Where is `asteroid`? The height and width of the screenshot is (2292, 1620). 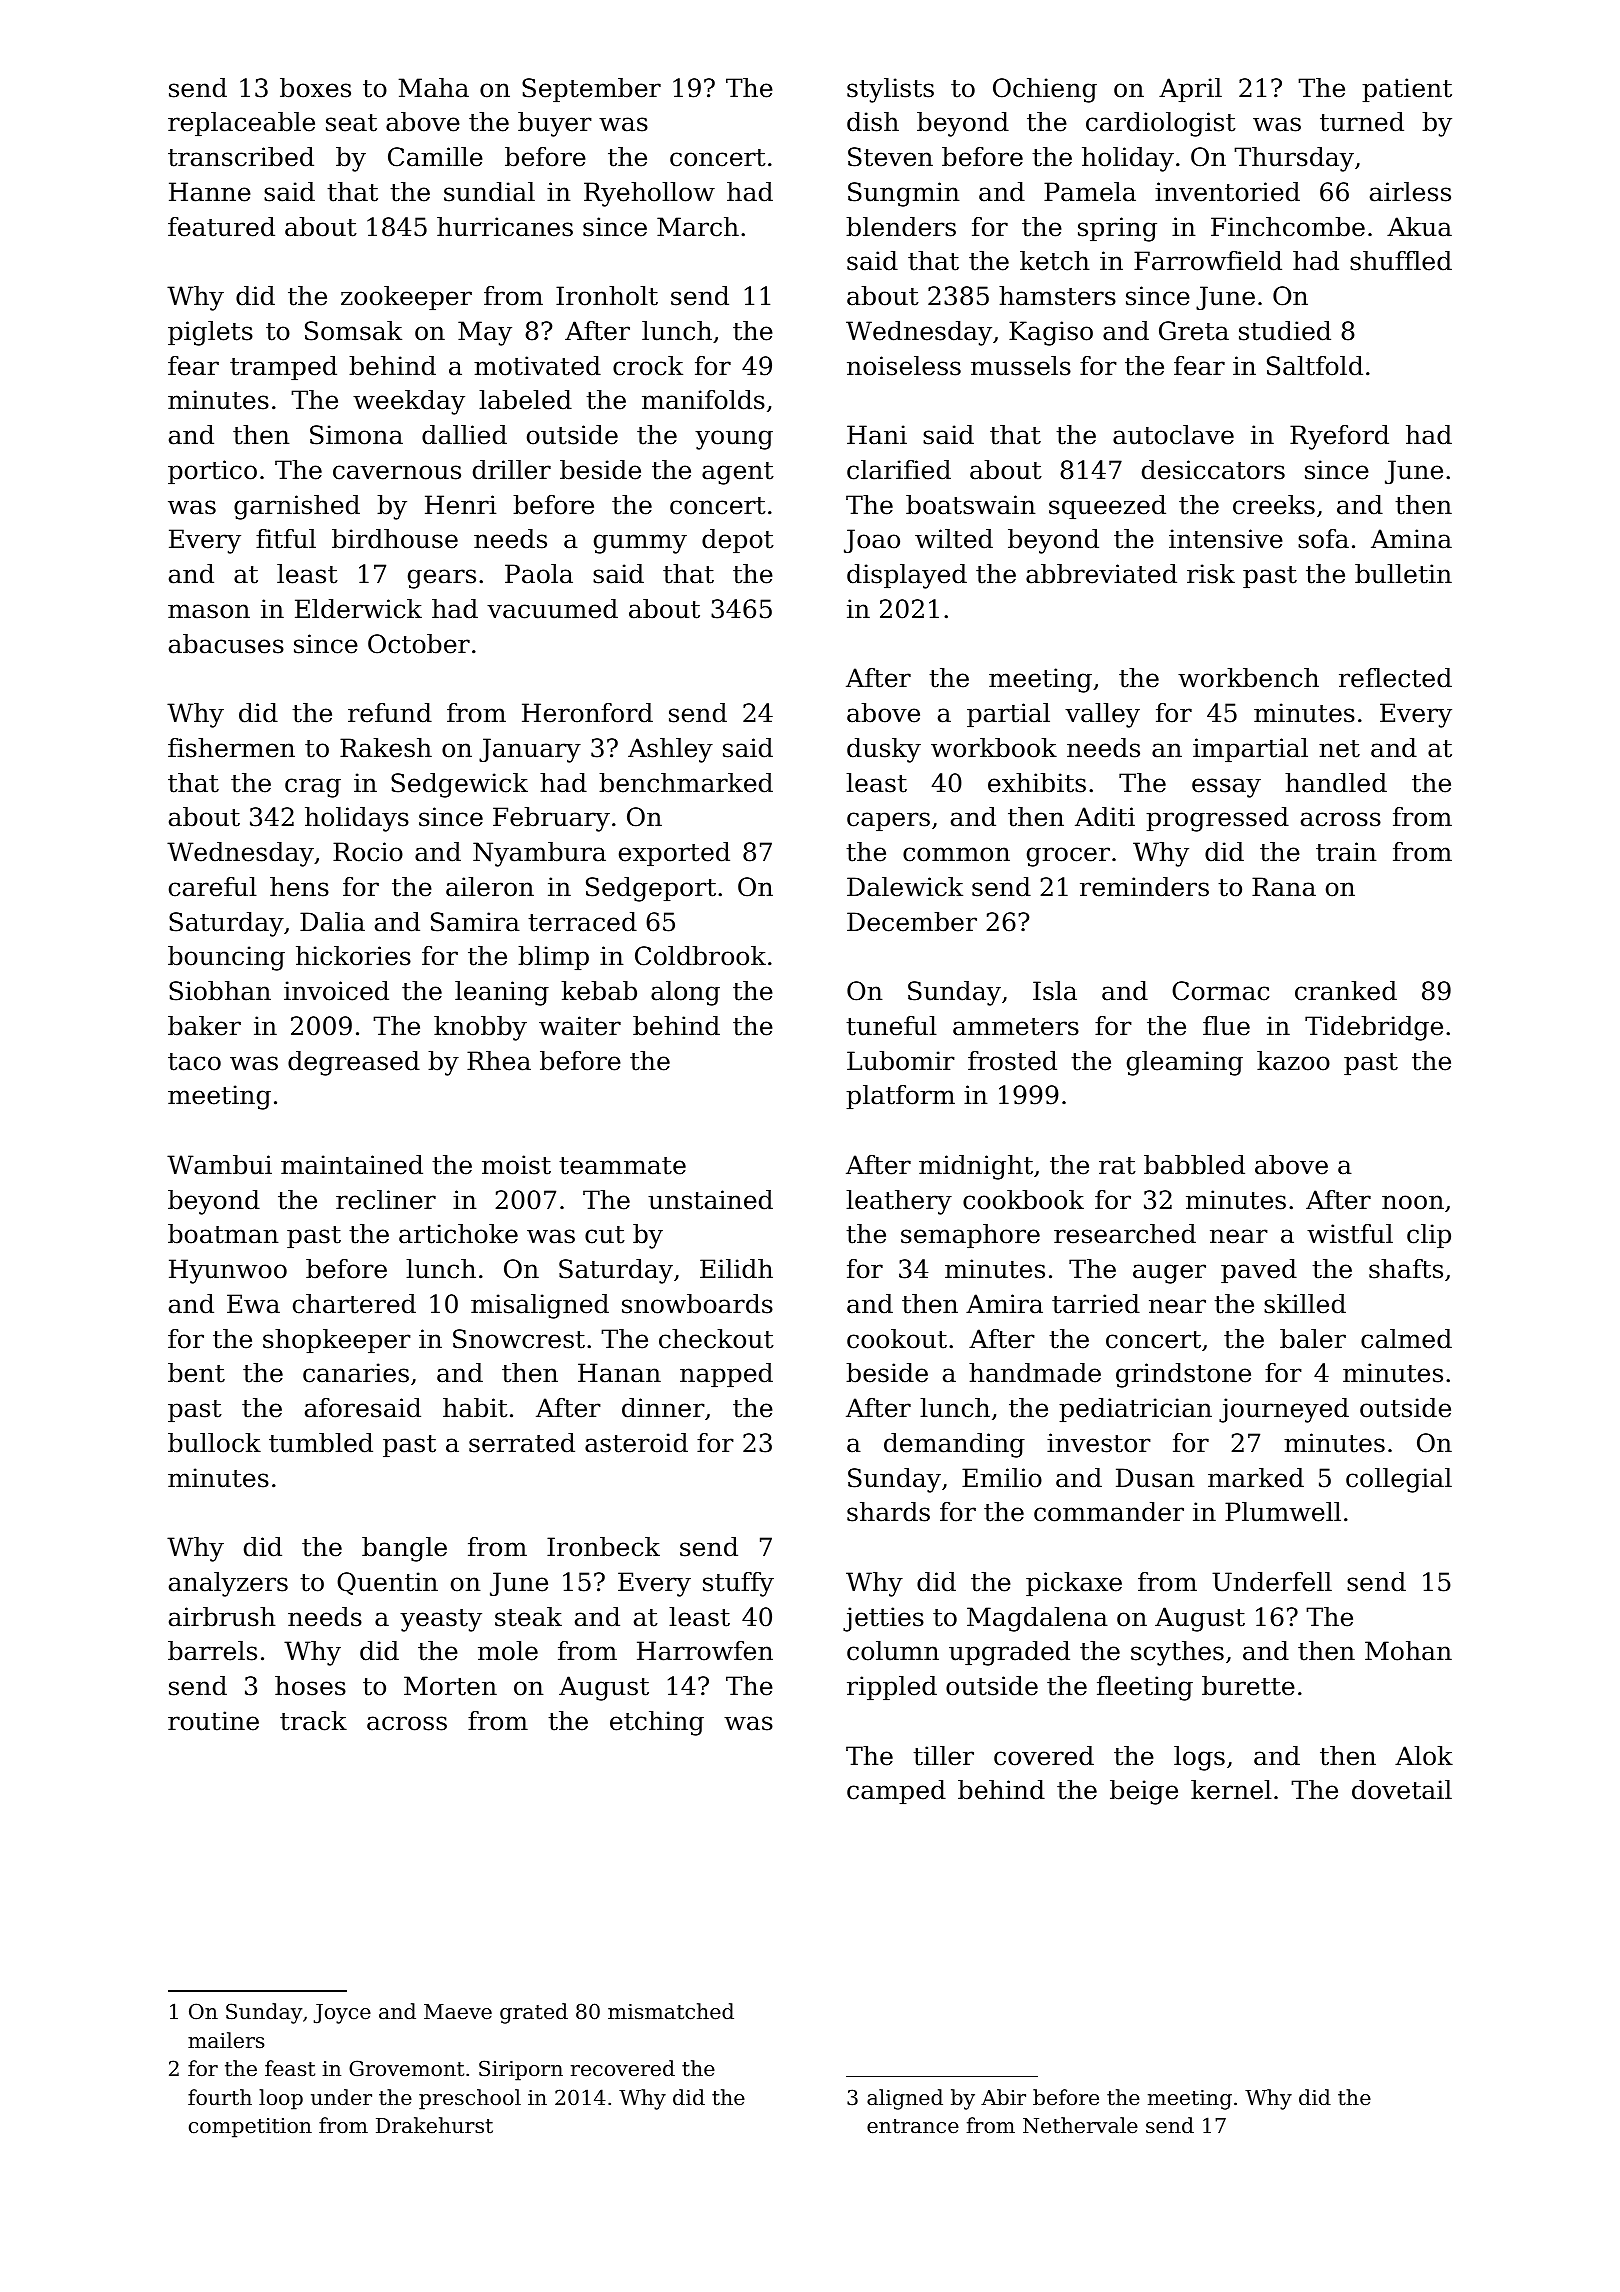
asteroid is located at coordinates (636, 1443).
